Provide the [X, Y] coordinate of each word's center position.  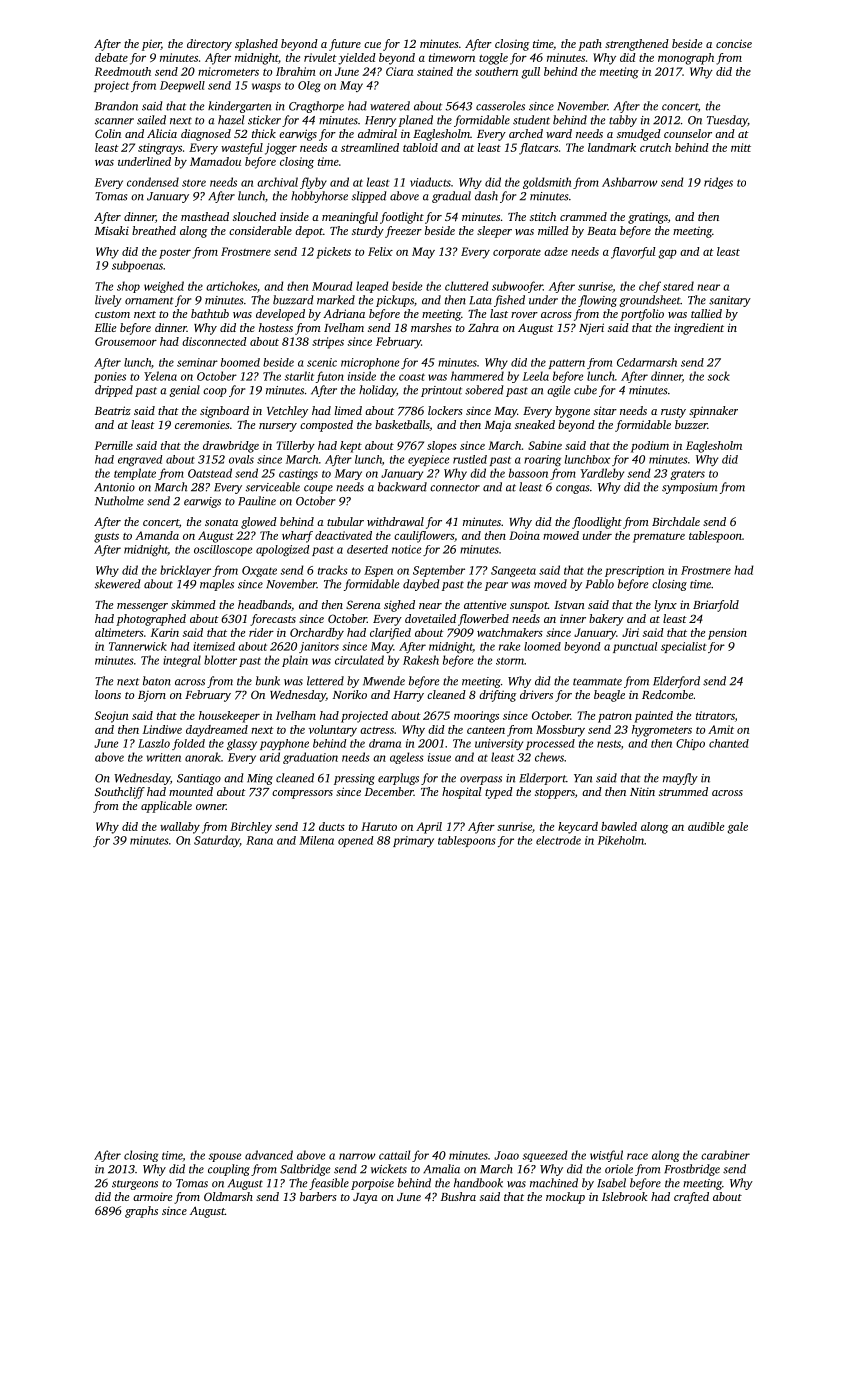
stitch [543, 216]
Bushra [458, 1196]
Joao [506, 1155]
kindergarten [239, 107]
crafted [691, 1198]
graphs [141, 1212]
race [637, 1156]
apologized [283, 551]
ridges [718, 183]
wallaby [180, 828]
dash [486, 196]
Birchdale [676, 521]
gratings [648, 218]
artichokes [231, 286]
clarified [390, 634]
